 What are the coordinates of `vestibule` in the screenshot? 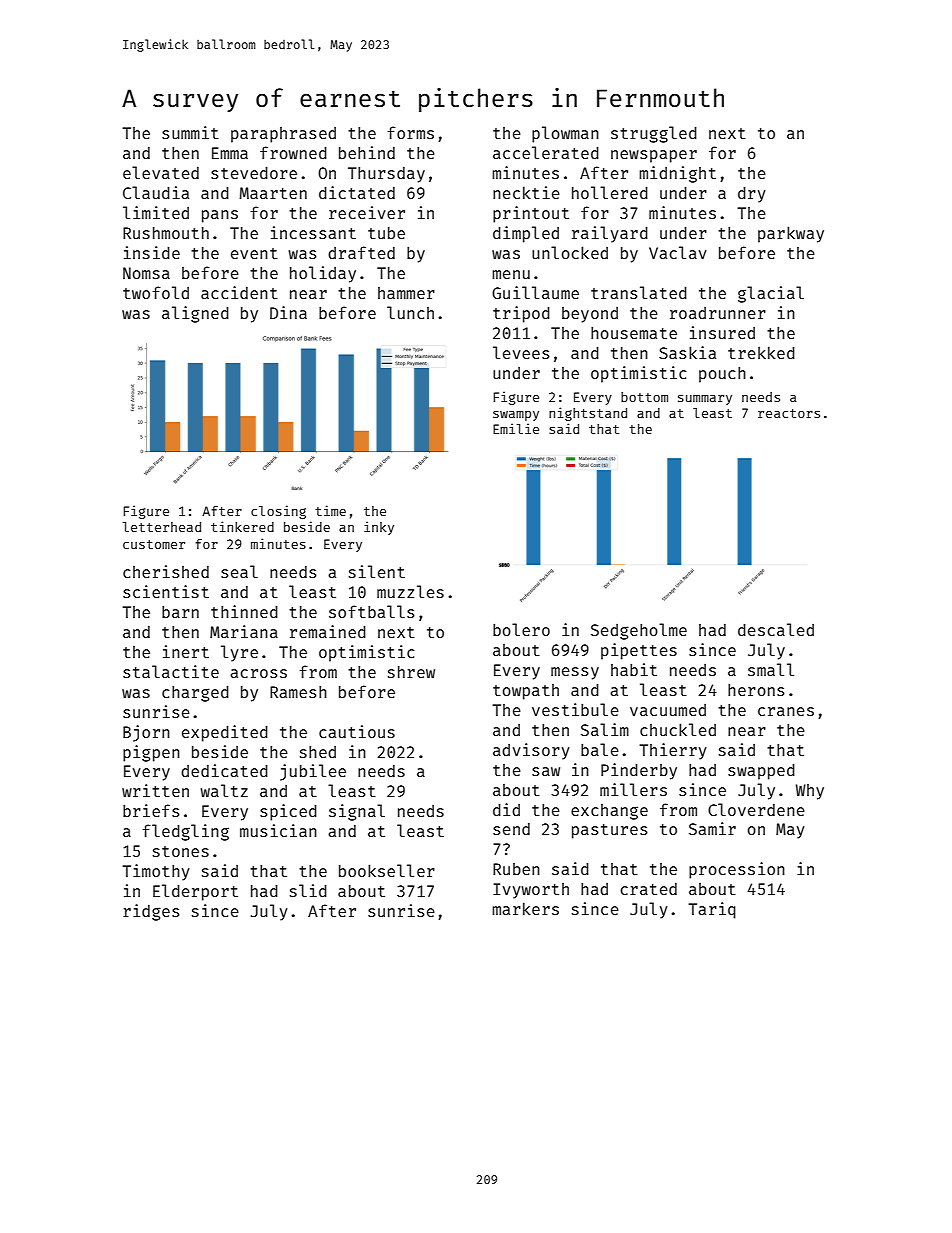 It's located at (575, 709).
